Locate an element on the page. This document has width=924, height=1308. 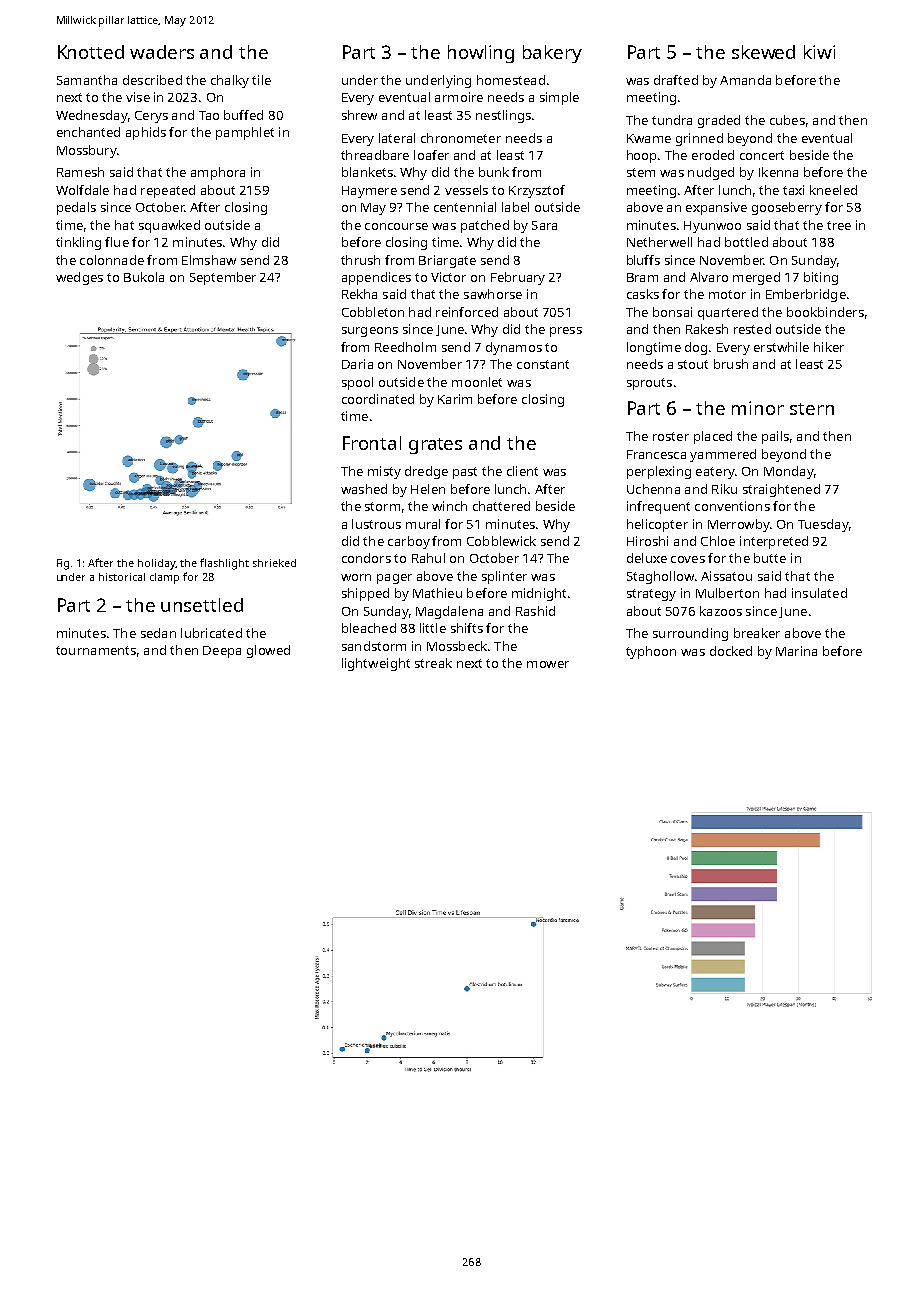
Cobbleton is located at coordinates (373, 312).
